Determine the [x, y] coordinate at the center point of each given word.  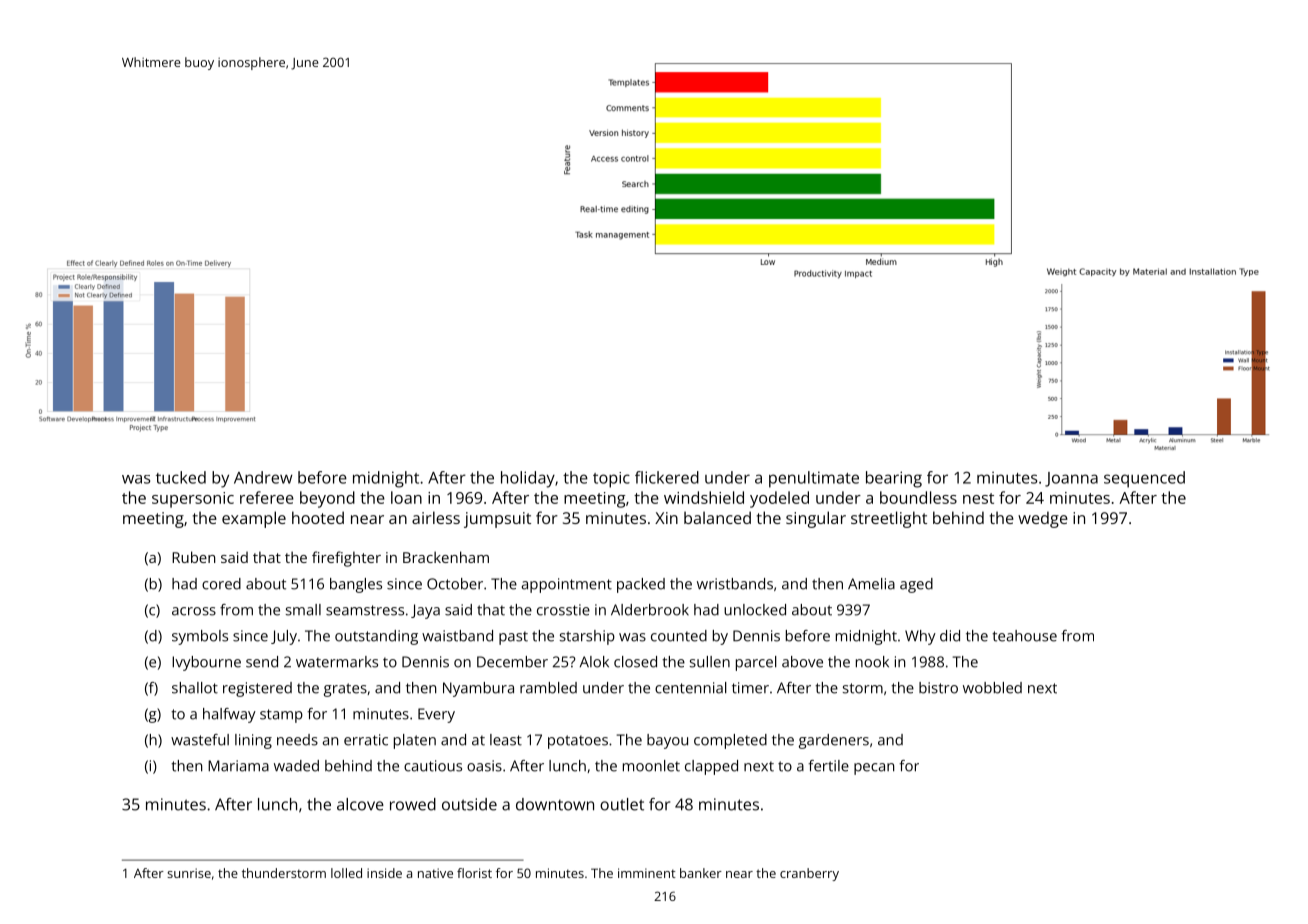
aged [916, 585]
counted [679, 636]
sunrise [189, 873]
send [262, 662]
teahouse [1024, 636]
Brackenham [446, 557]
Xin [666, 518]
